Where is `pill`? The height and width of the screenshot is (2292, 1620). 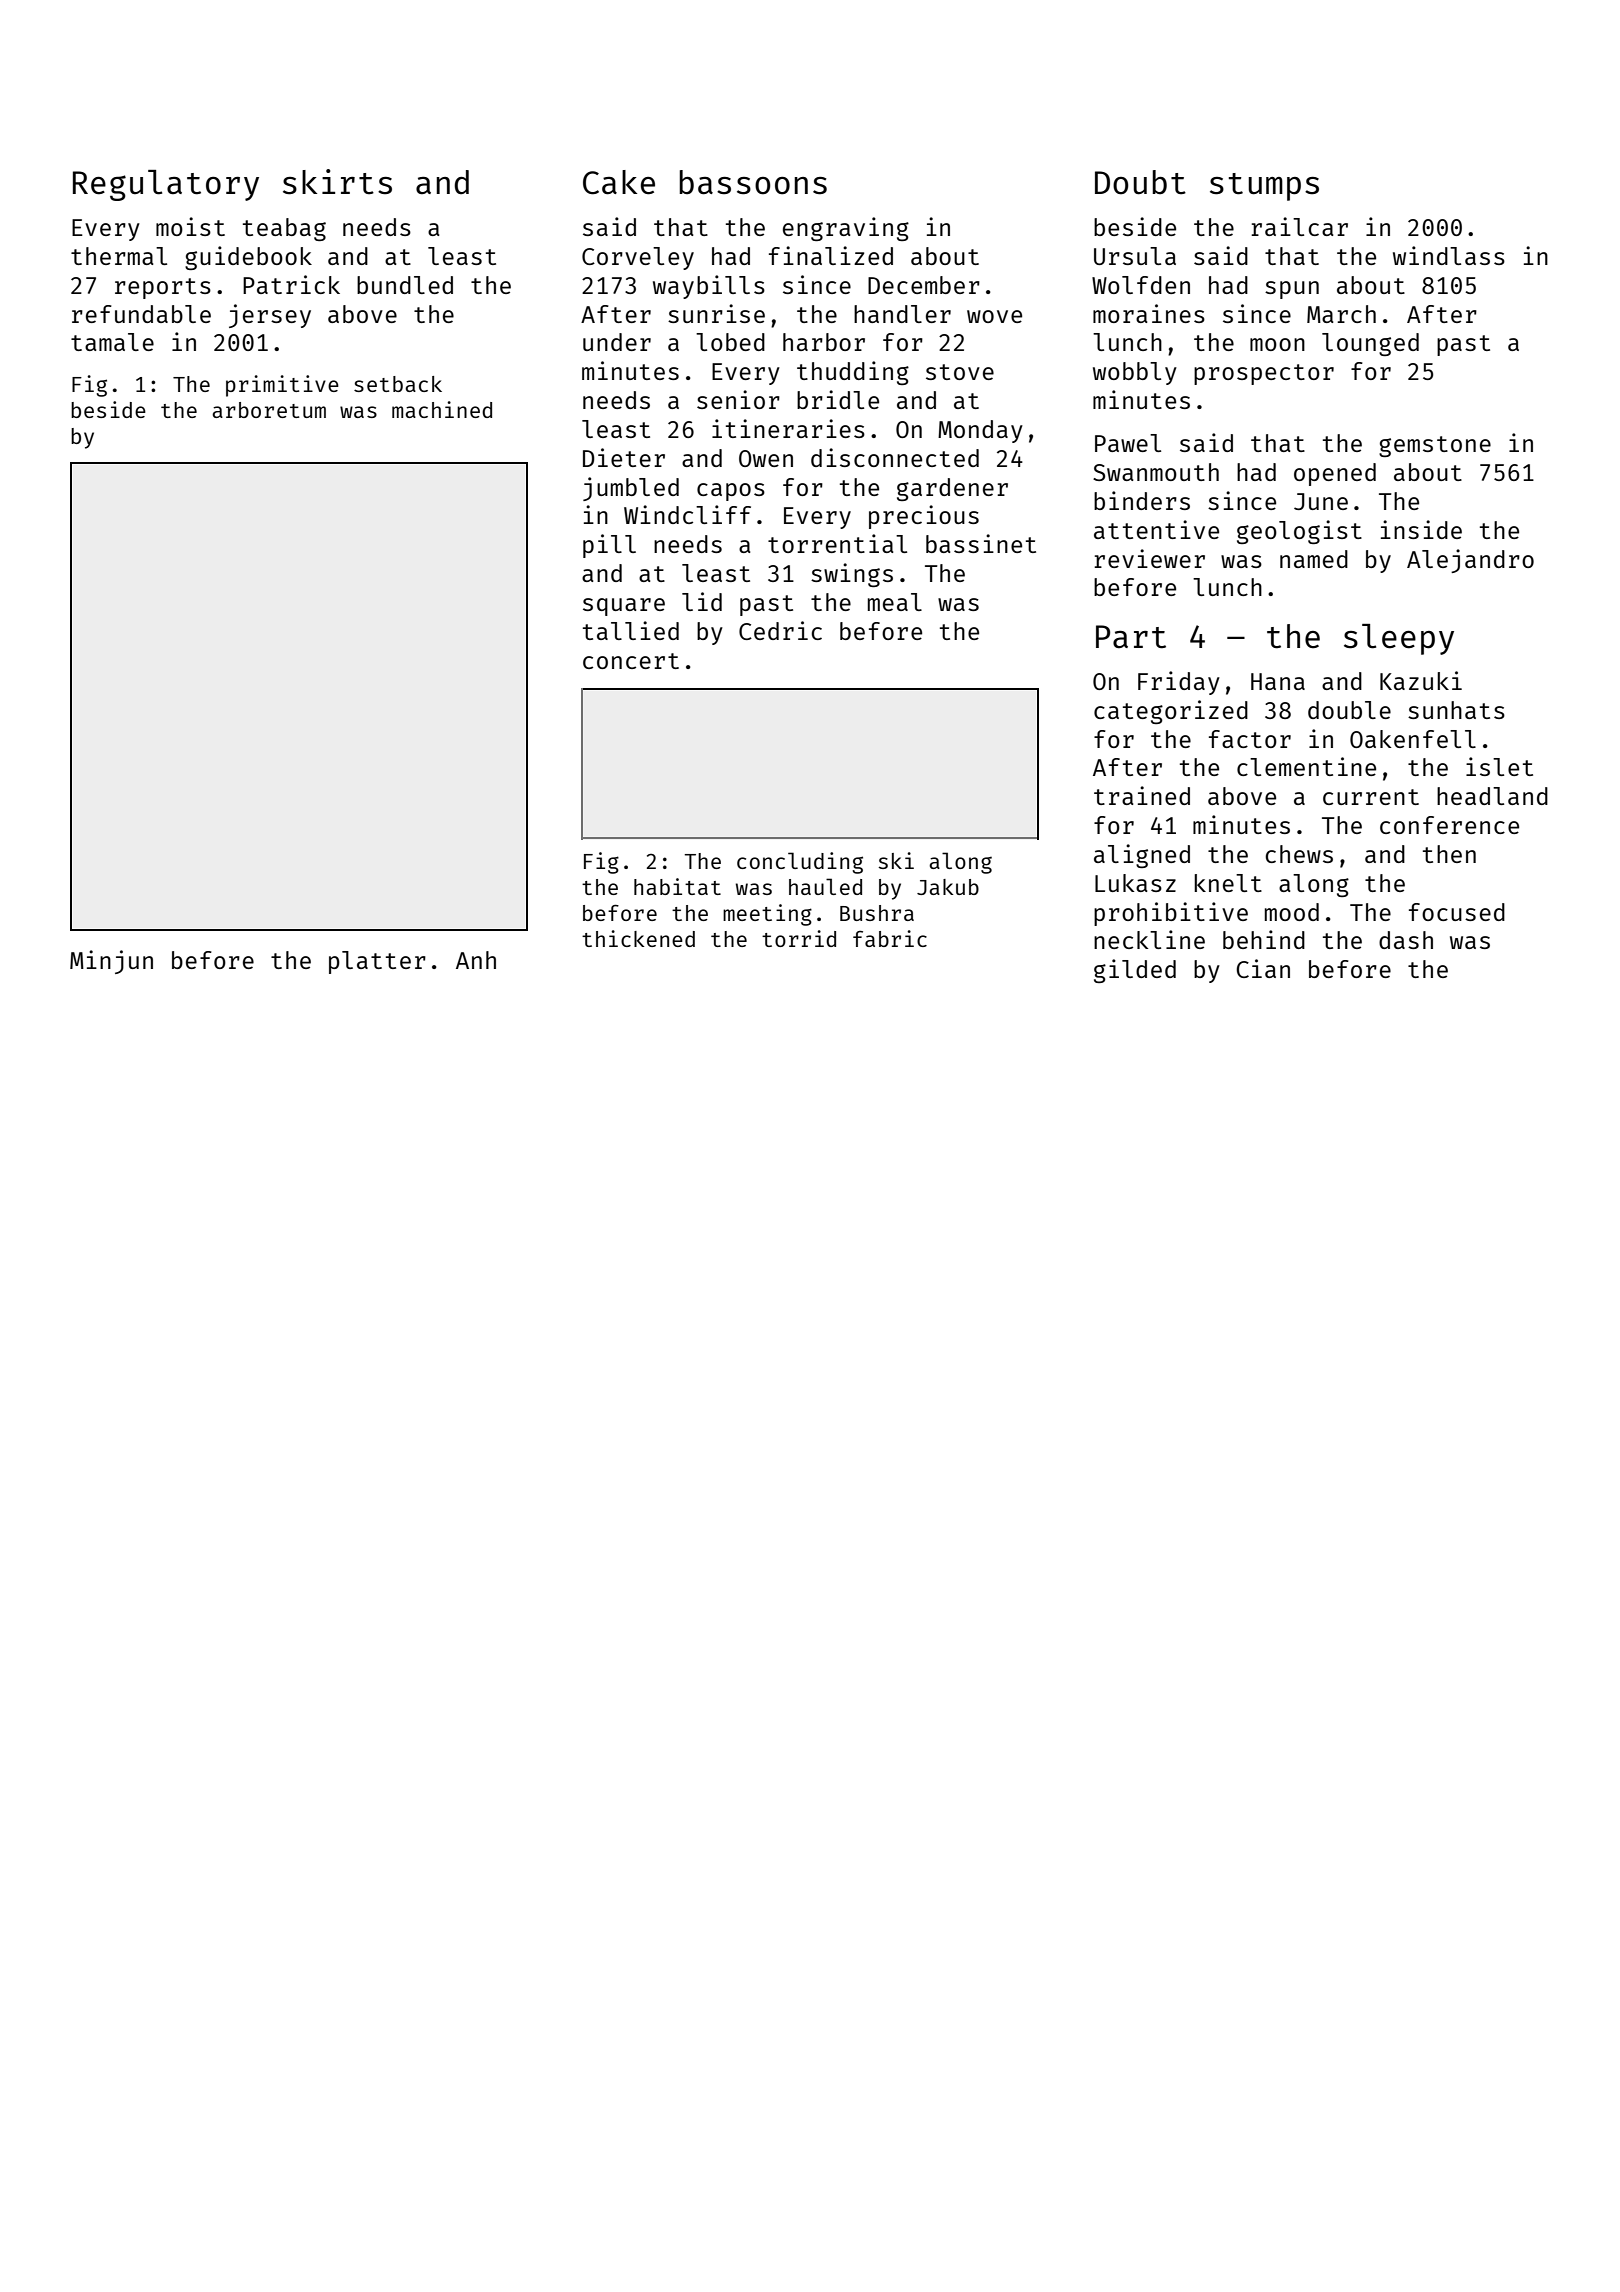
pill is located at coordinates (609, 546).
